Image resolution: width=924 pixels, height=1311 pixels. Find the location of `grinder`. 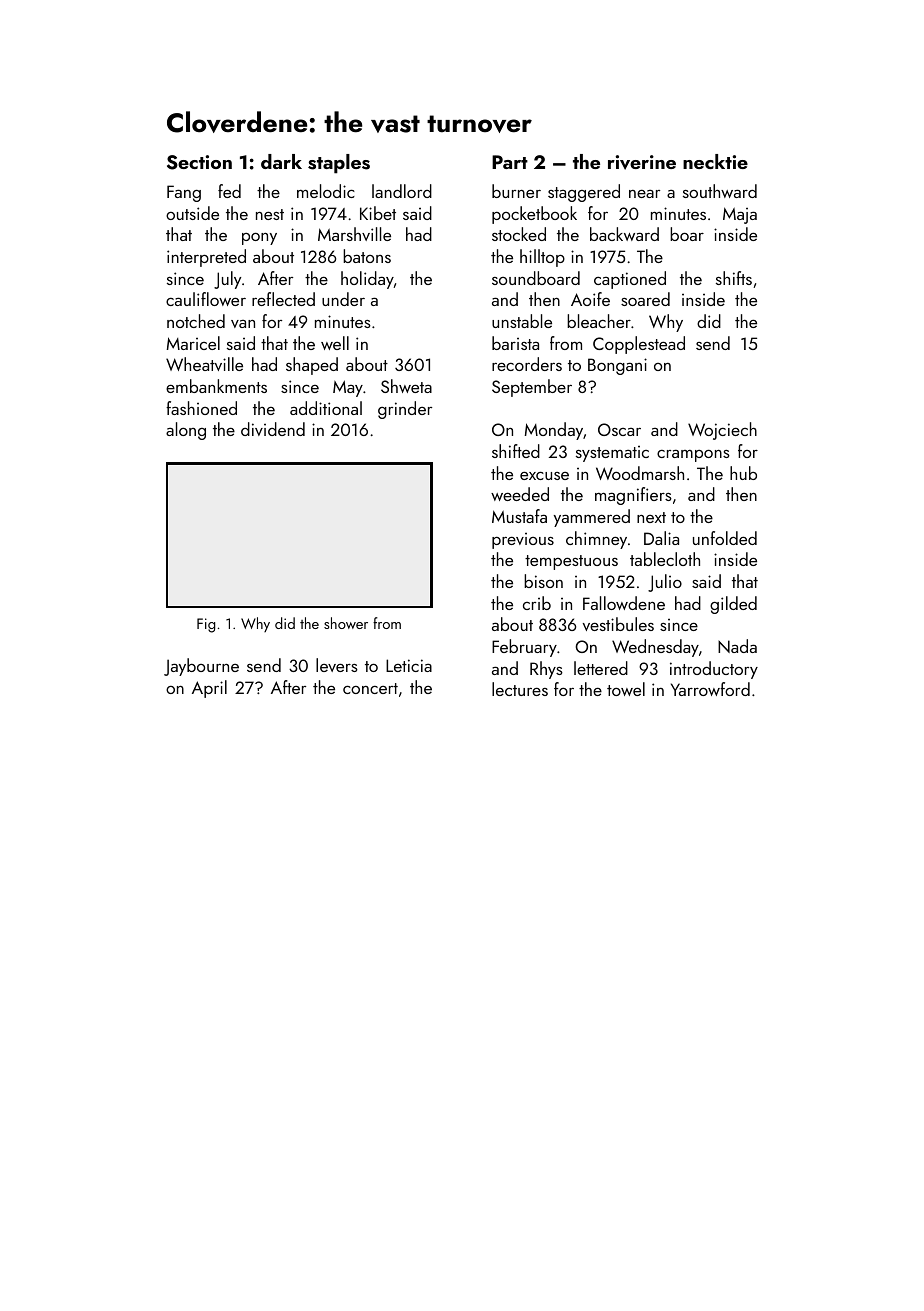

grinder is located at coordinates (405, 410).
